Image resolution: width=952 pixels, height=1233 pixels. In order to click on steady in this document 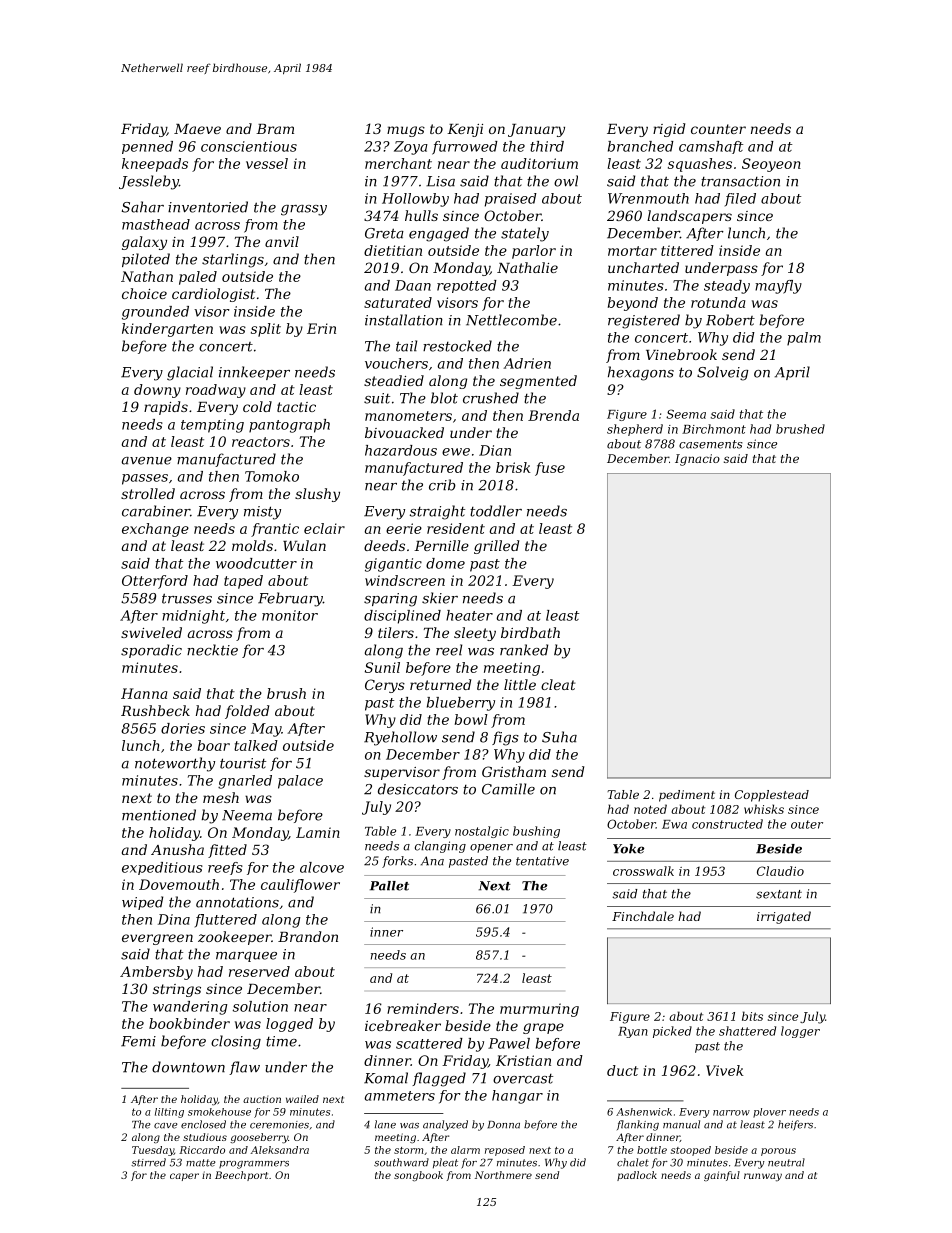, I will do `click(727, 287)`.
